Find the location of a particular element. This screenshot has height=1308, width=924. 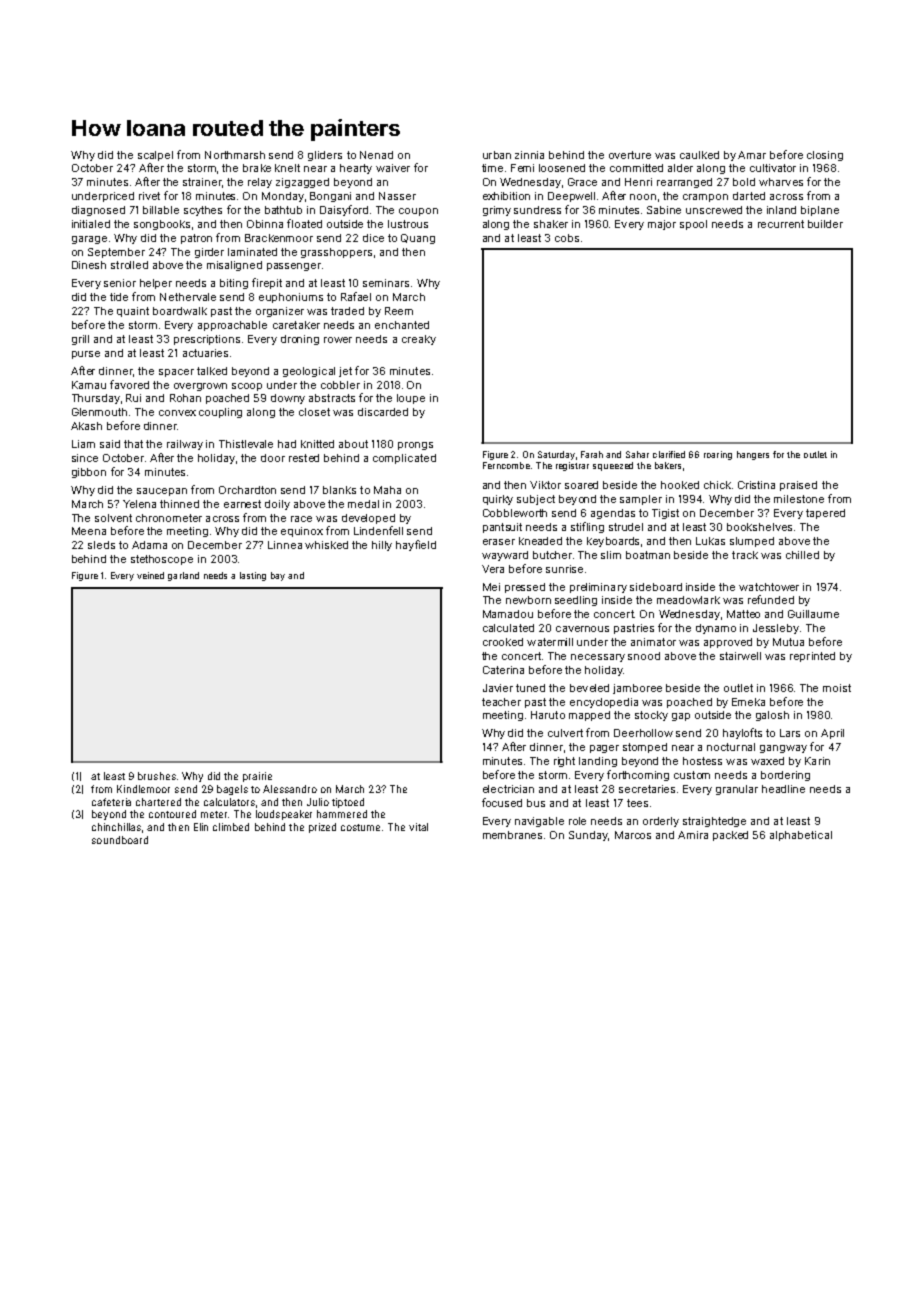

membranes is located at coordinates (512, 835).
